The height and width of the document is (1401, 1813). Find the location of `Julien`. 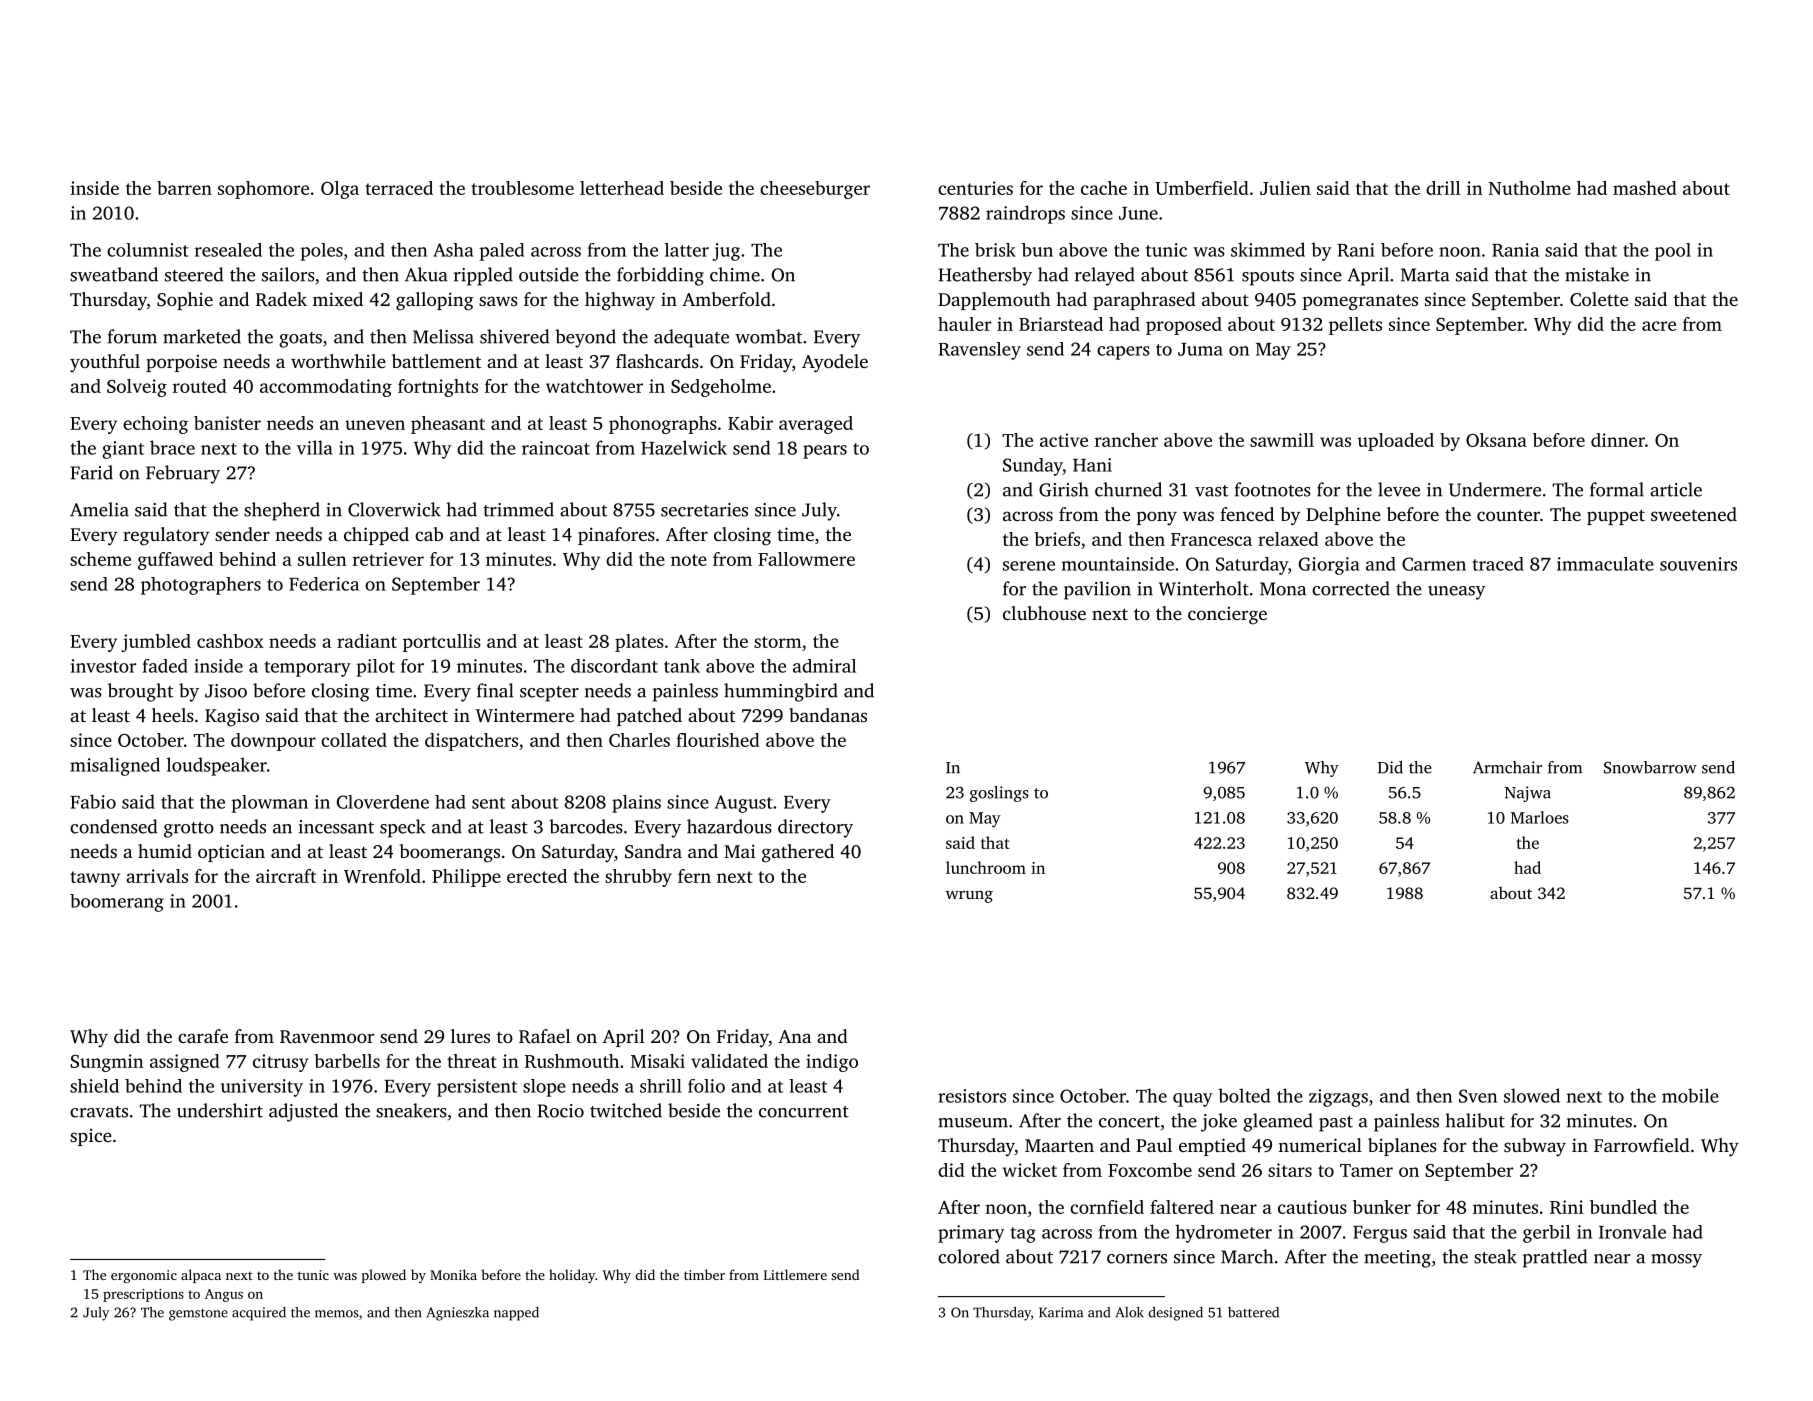

Julien is located at coordinates (1285, 188).
